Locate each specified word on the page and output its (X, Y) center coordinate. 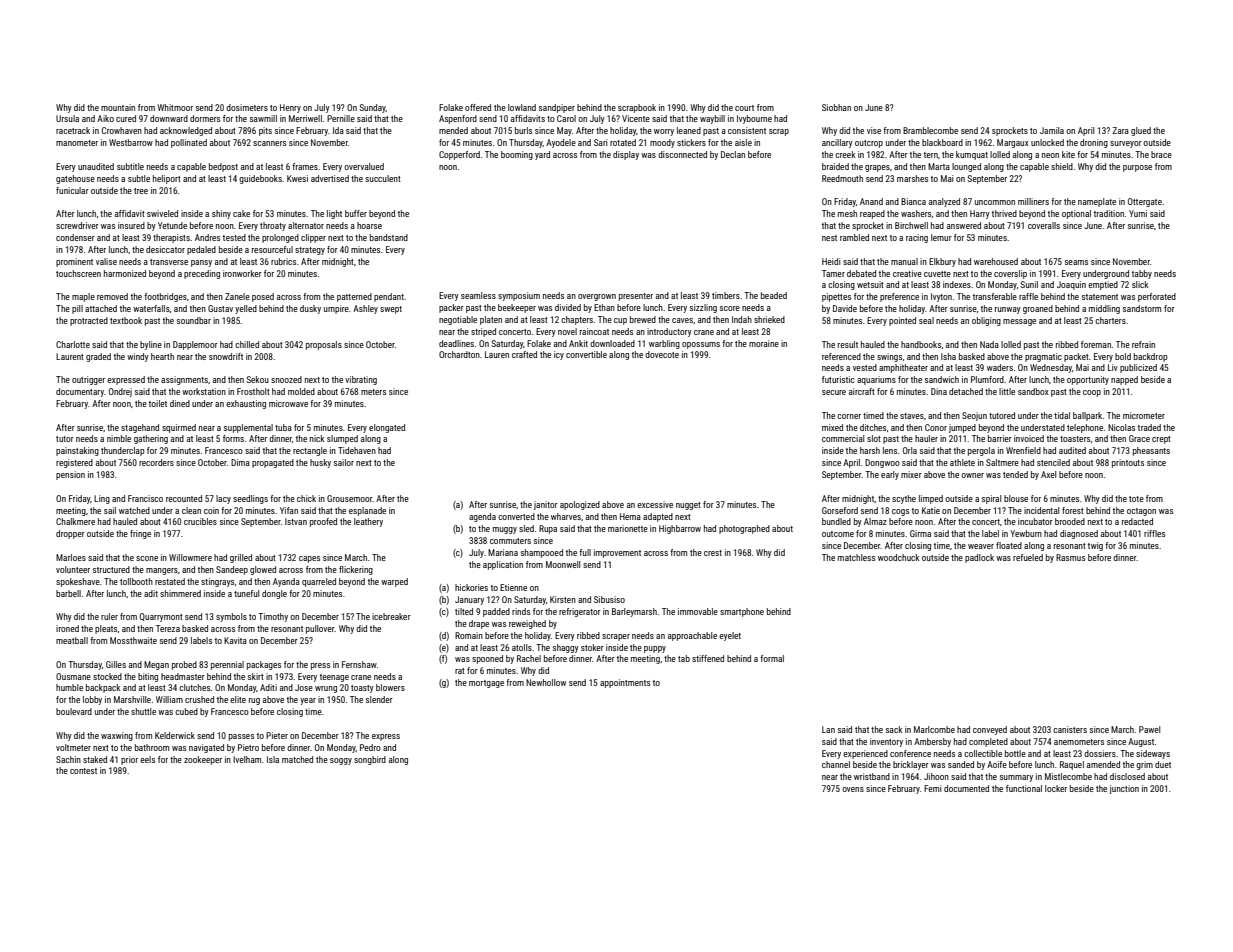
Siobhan (836, 107)
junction (1124, 789)
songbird (370, 760)
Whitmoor (175, 107)
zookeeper (203, 760)
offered (478, 107)
